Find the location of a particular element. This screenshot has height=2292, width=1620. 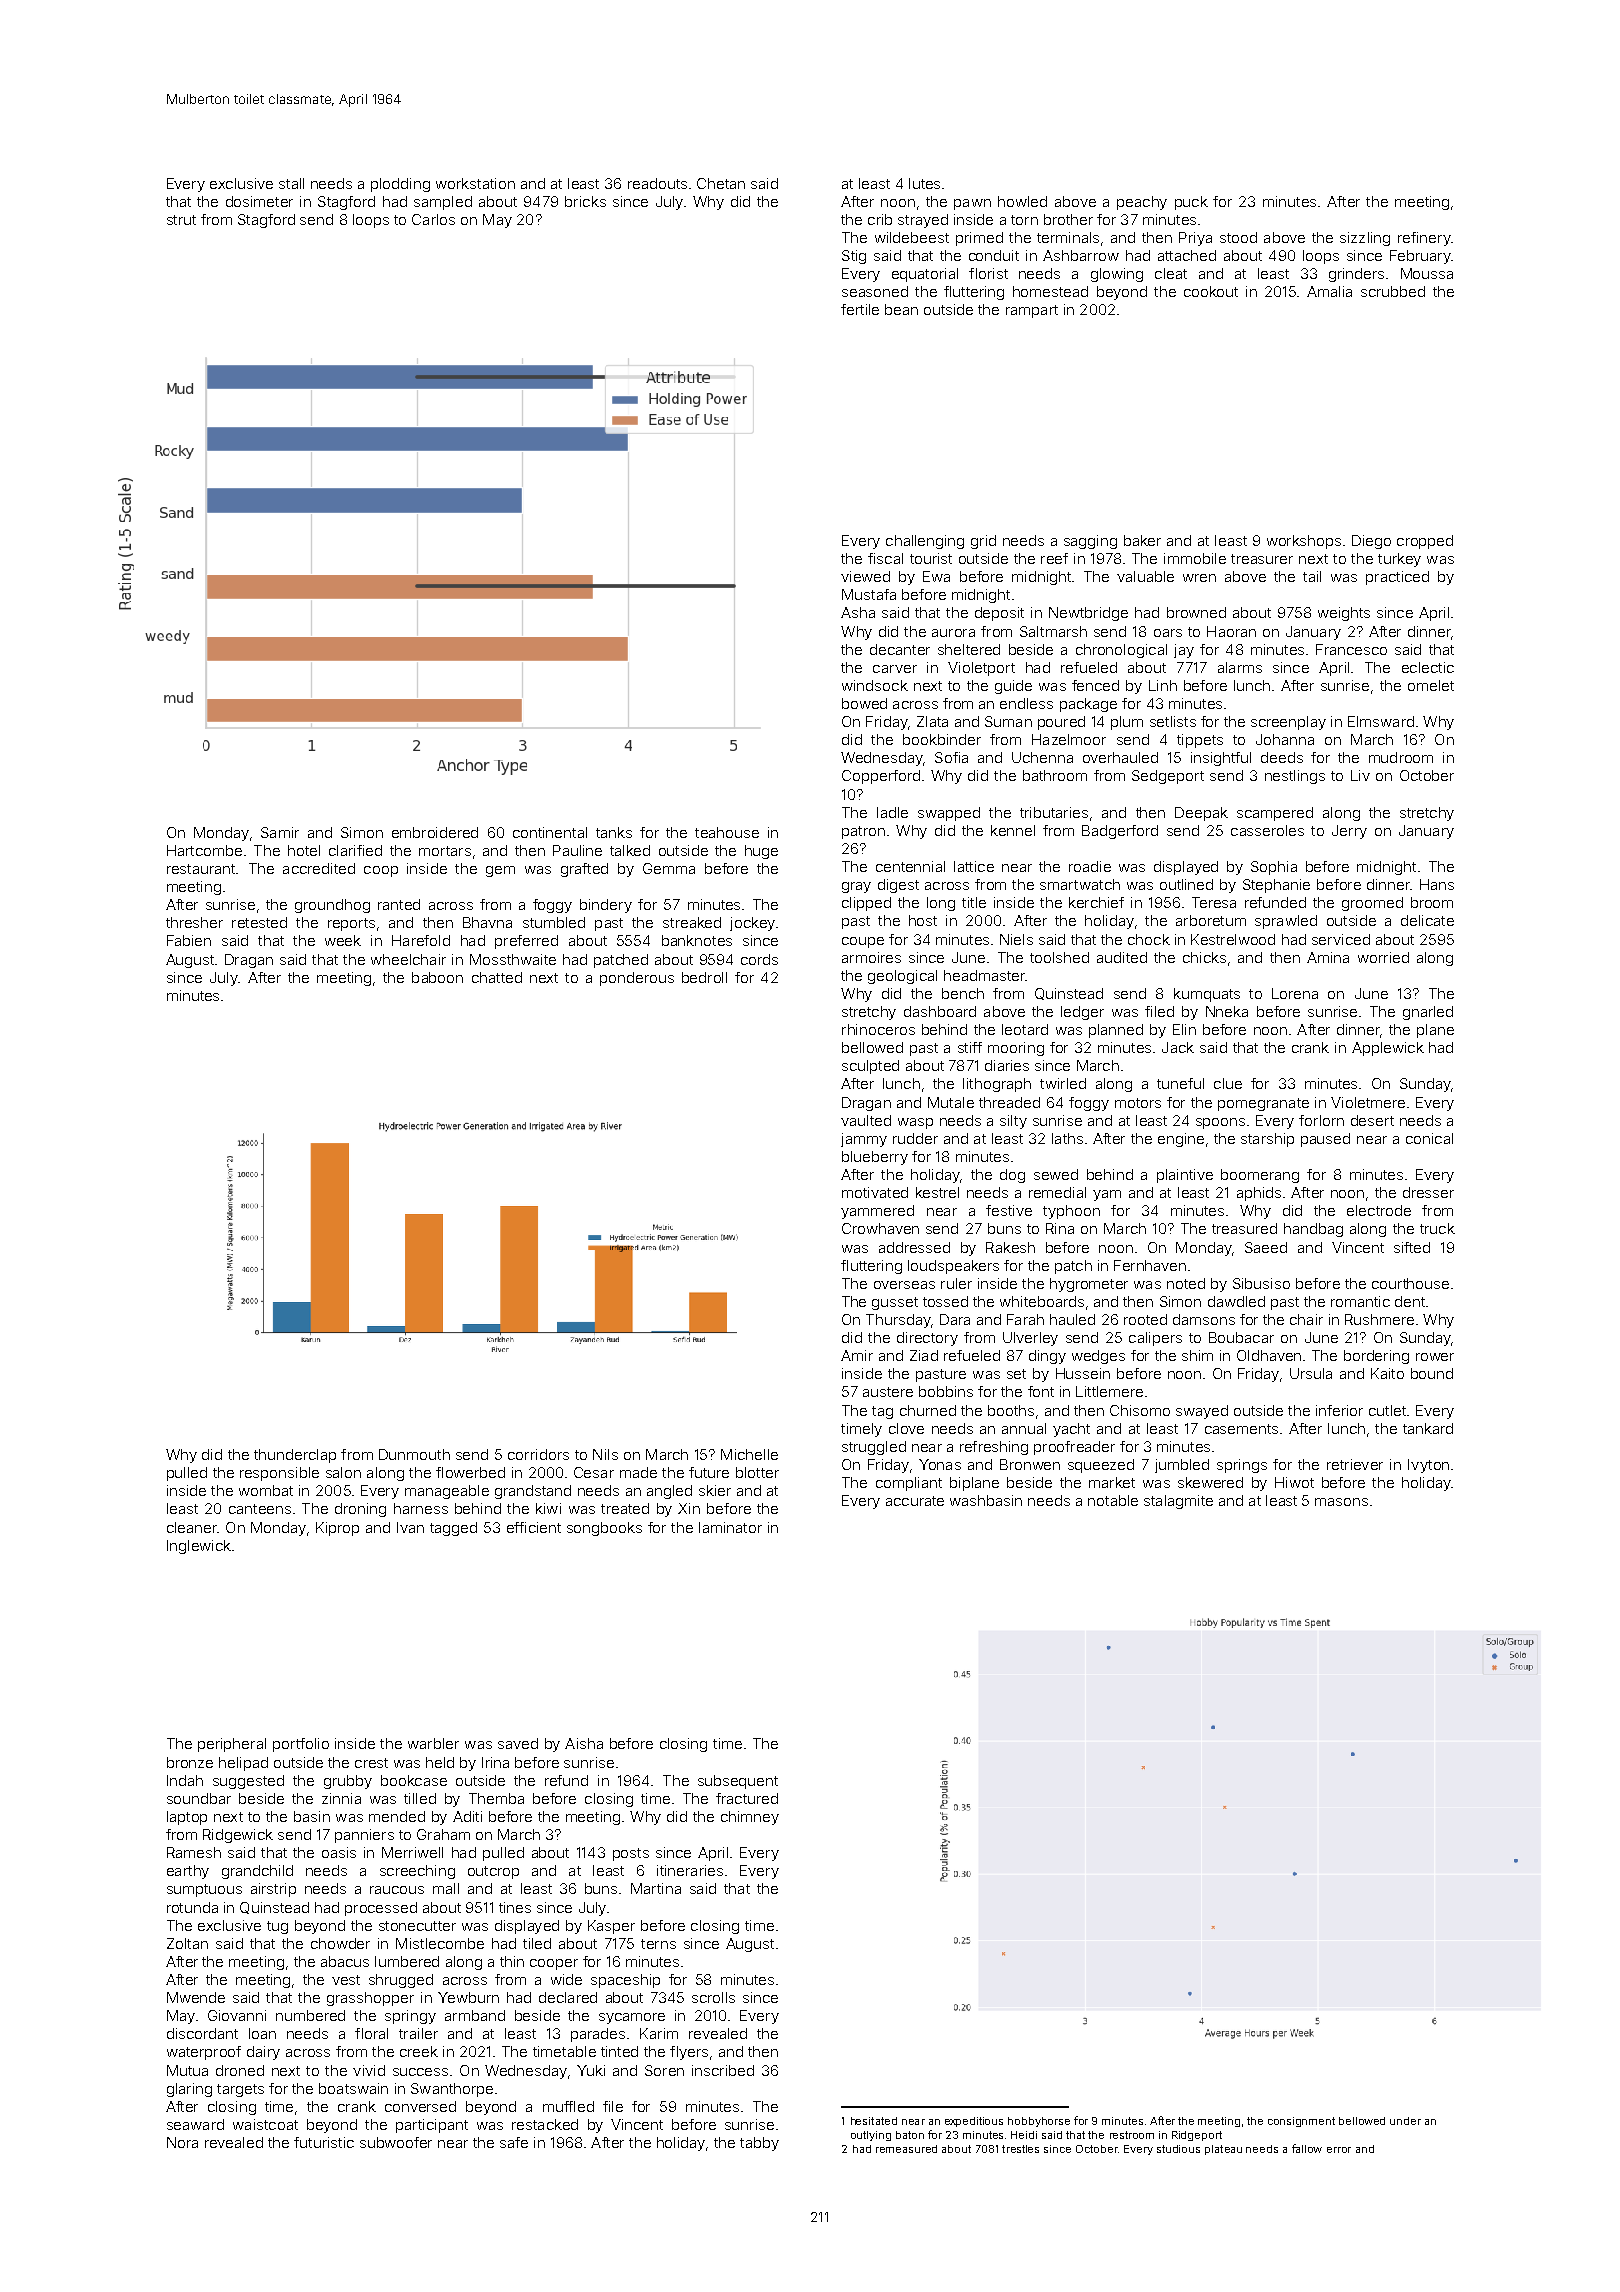

fertile is located at coordinates (860, 309).
